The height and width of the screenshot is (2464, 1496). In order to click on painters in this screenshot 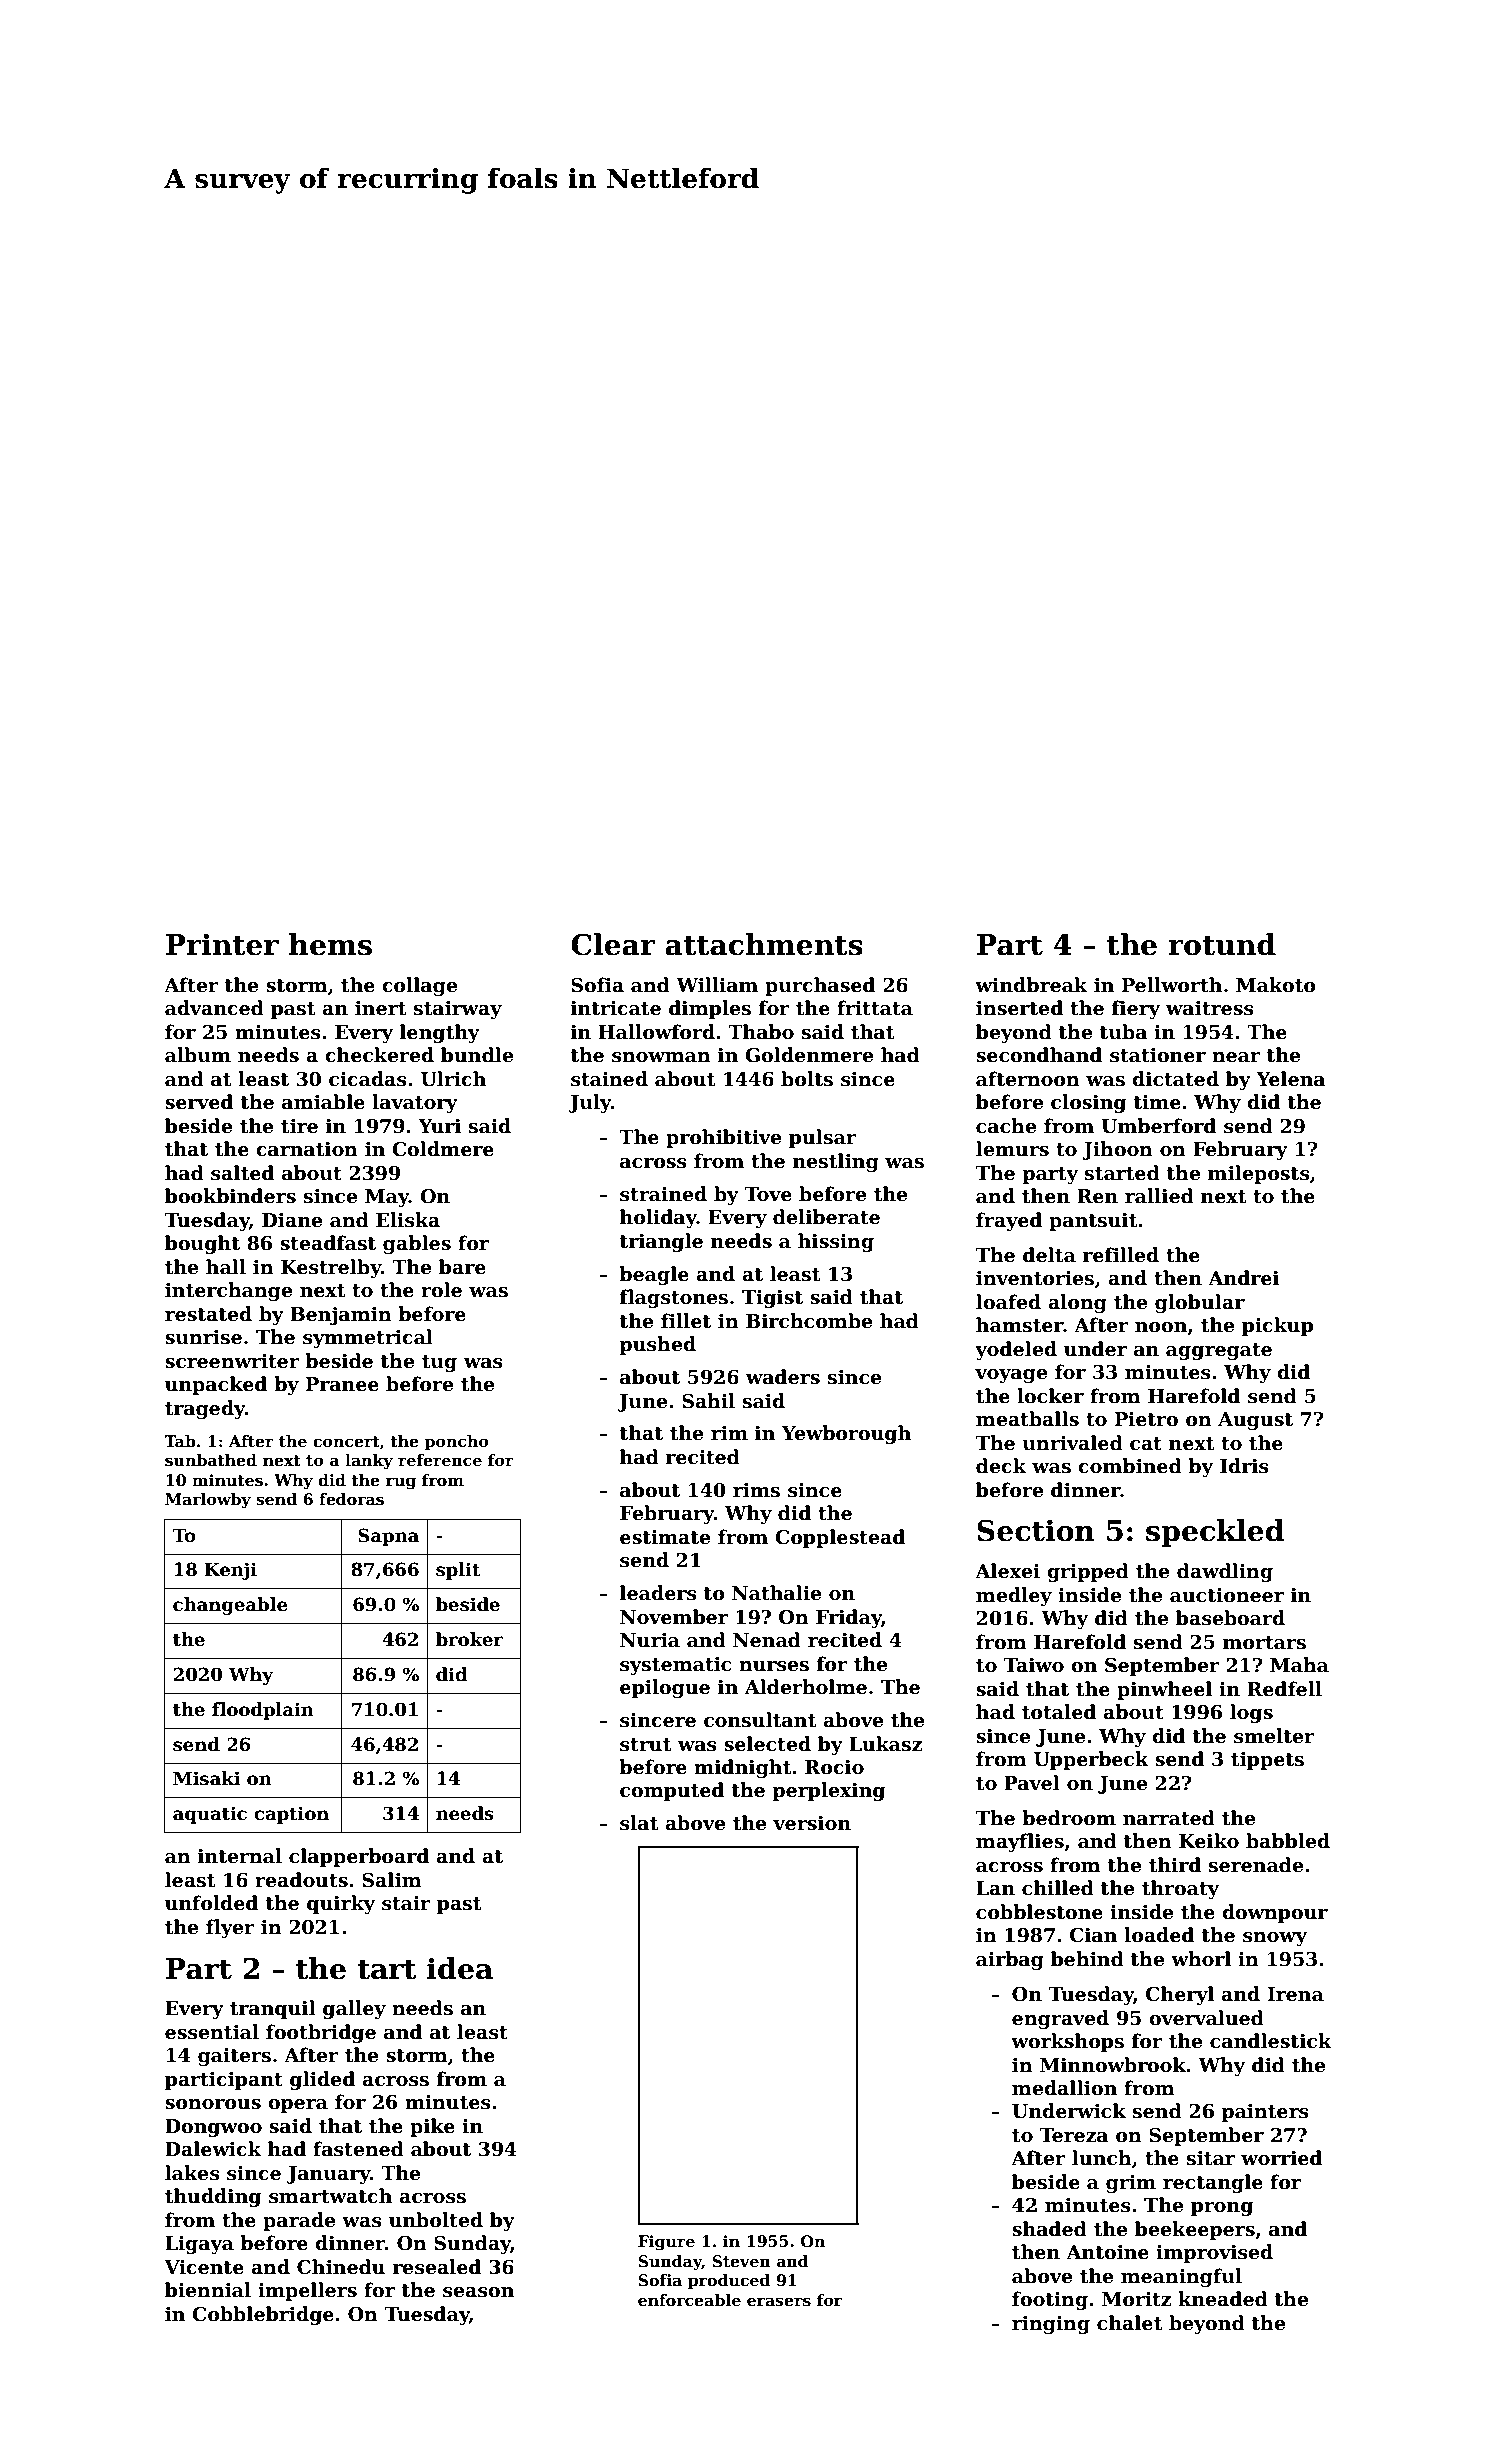, I will do `click(1265, 2113)`.
